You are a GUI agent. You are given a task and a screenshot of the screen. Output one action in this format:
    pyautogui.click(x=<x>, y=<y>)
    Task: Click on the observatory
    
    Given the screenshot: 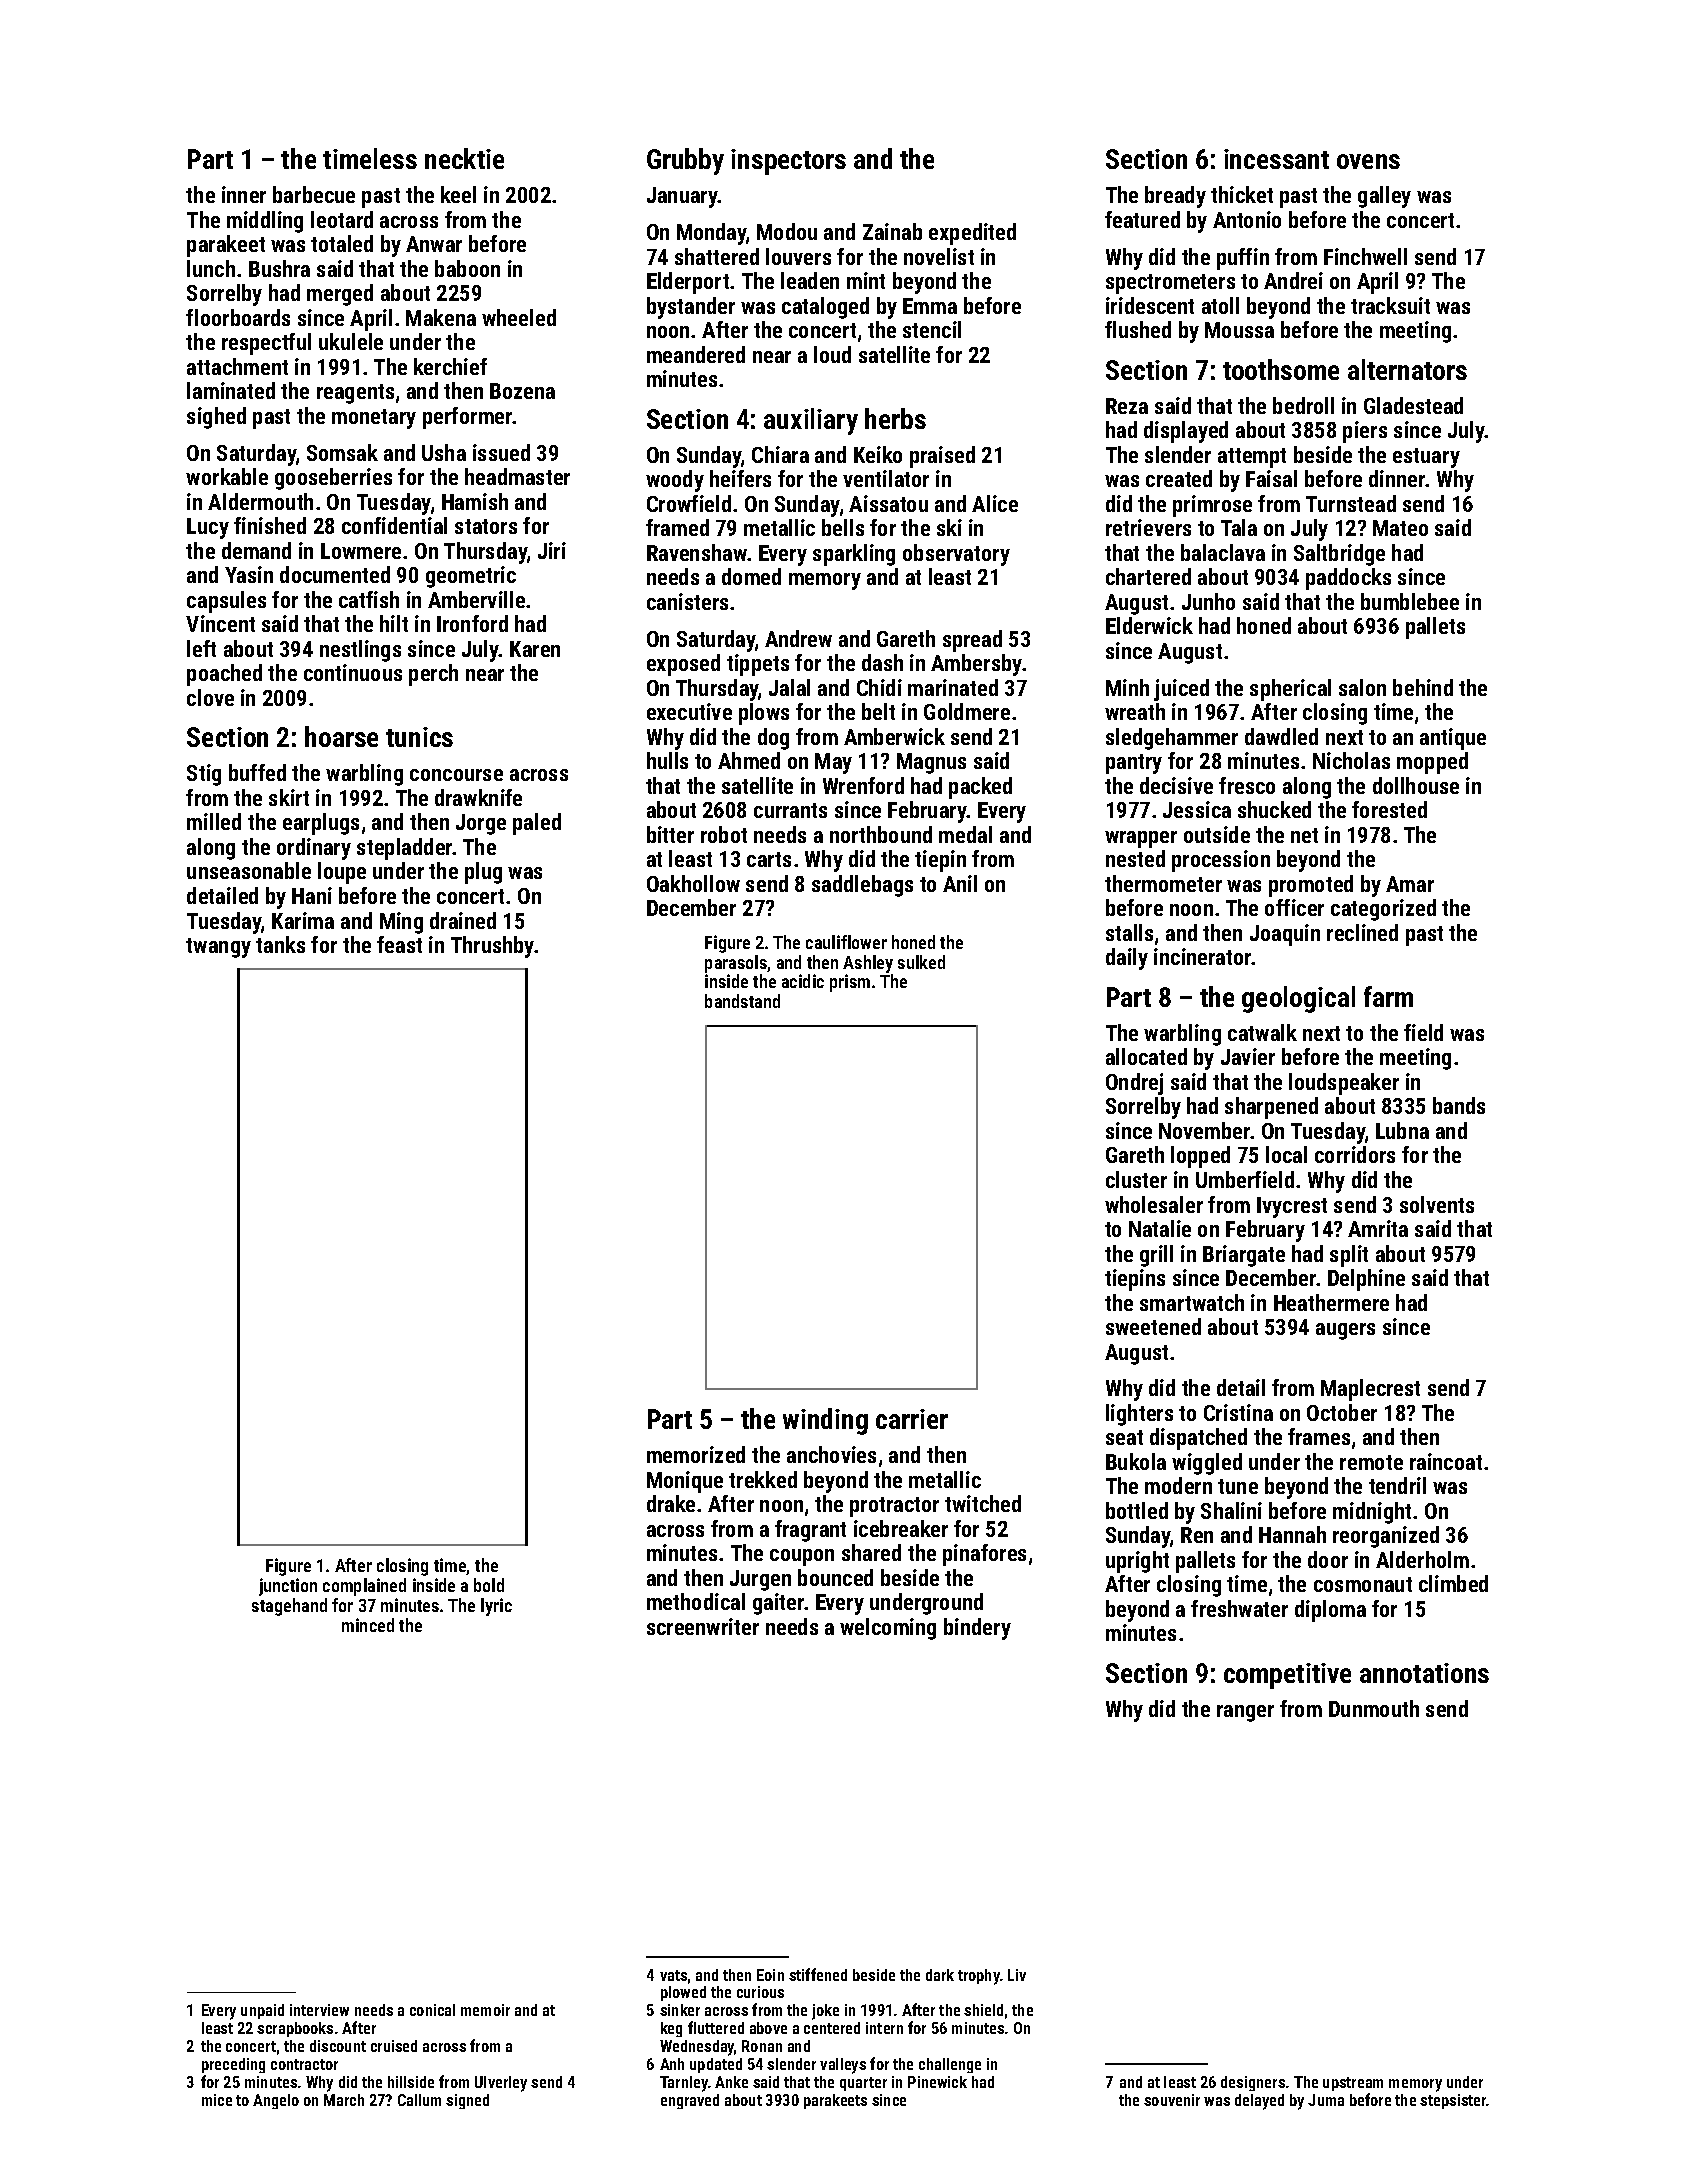 What is the action you would take?
    pyautogui.click(x=956, y=555)
